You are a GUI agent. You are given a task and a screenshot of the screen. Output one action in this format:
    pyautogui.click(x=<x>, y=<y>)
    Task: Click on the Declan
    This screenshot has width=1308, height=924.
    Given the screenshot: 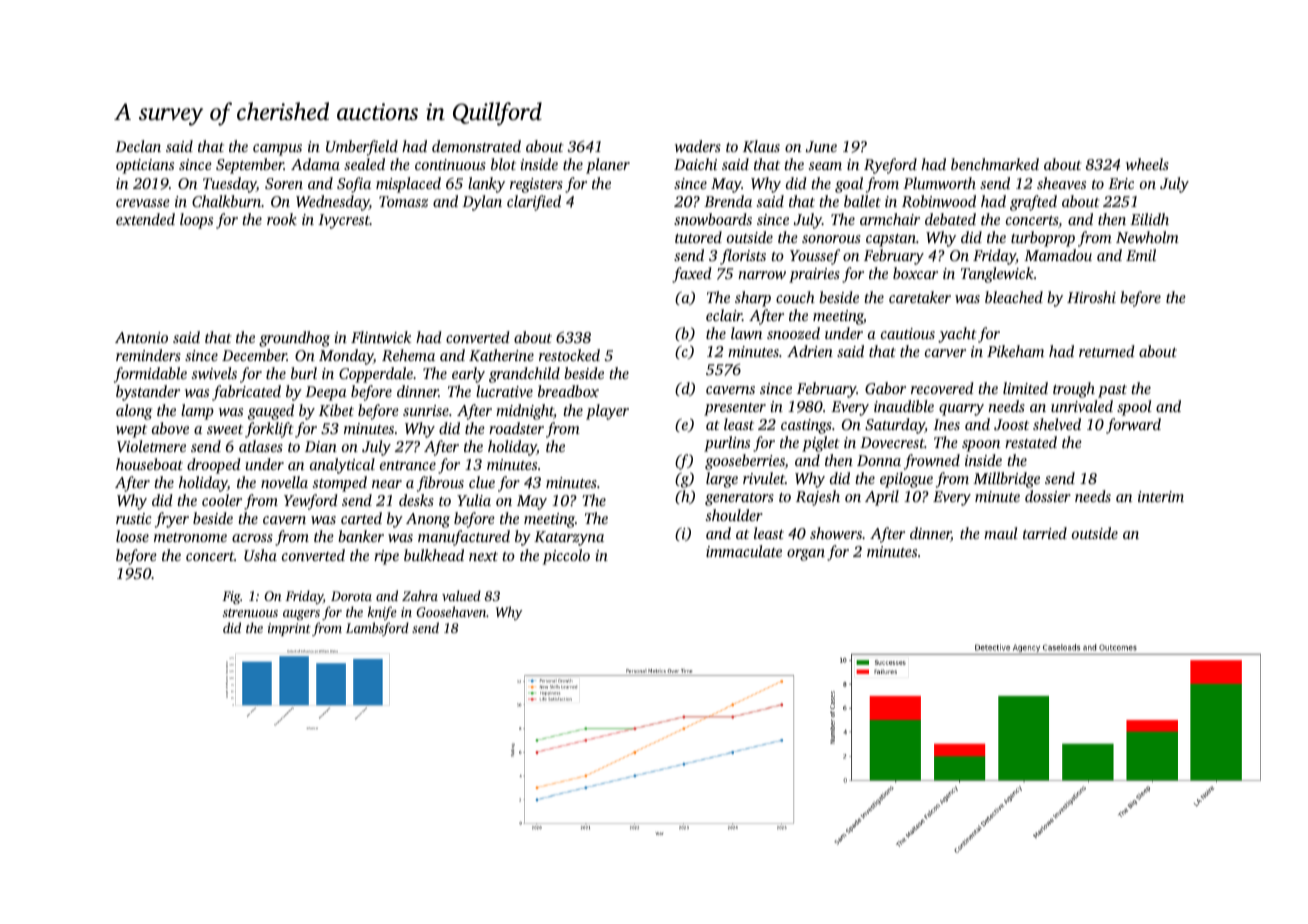 What is the action you would take?
    pyautogui.click(x=138, y=146)
